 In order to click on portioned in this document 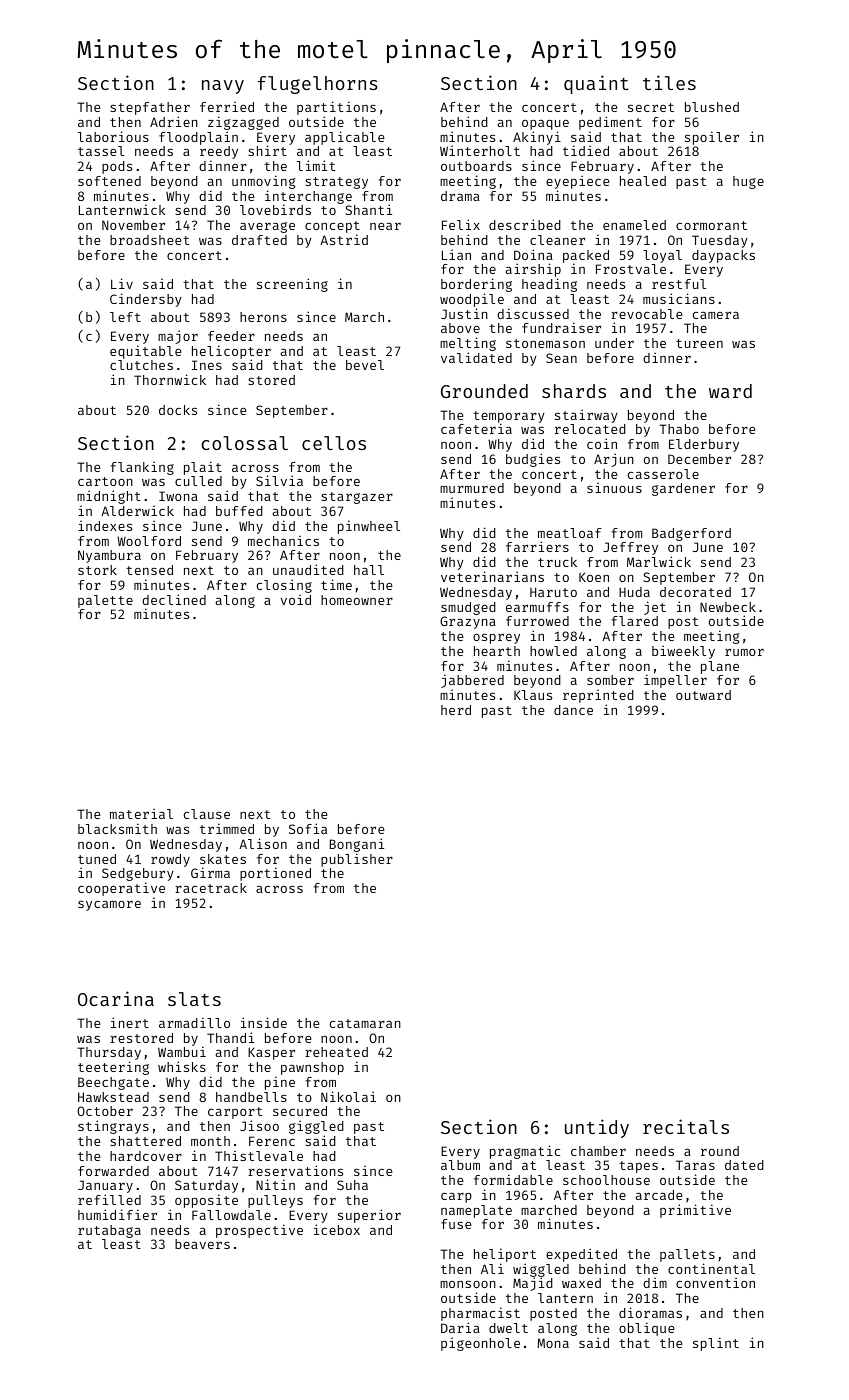, I will do `click(275, 874)`.
